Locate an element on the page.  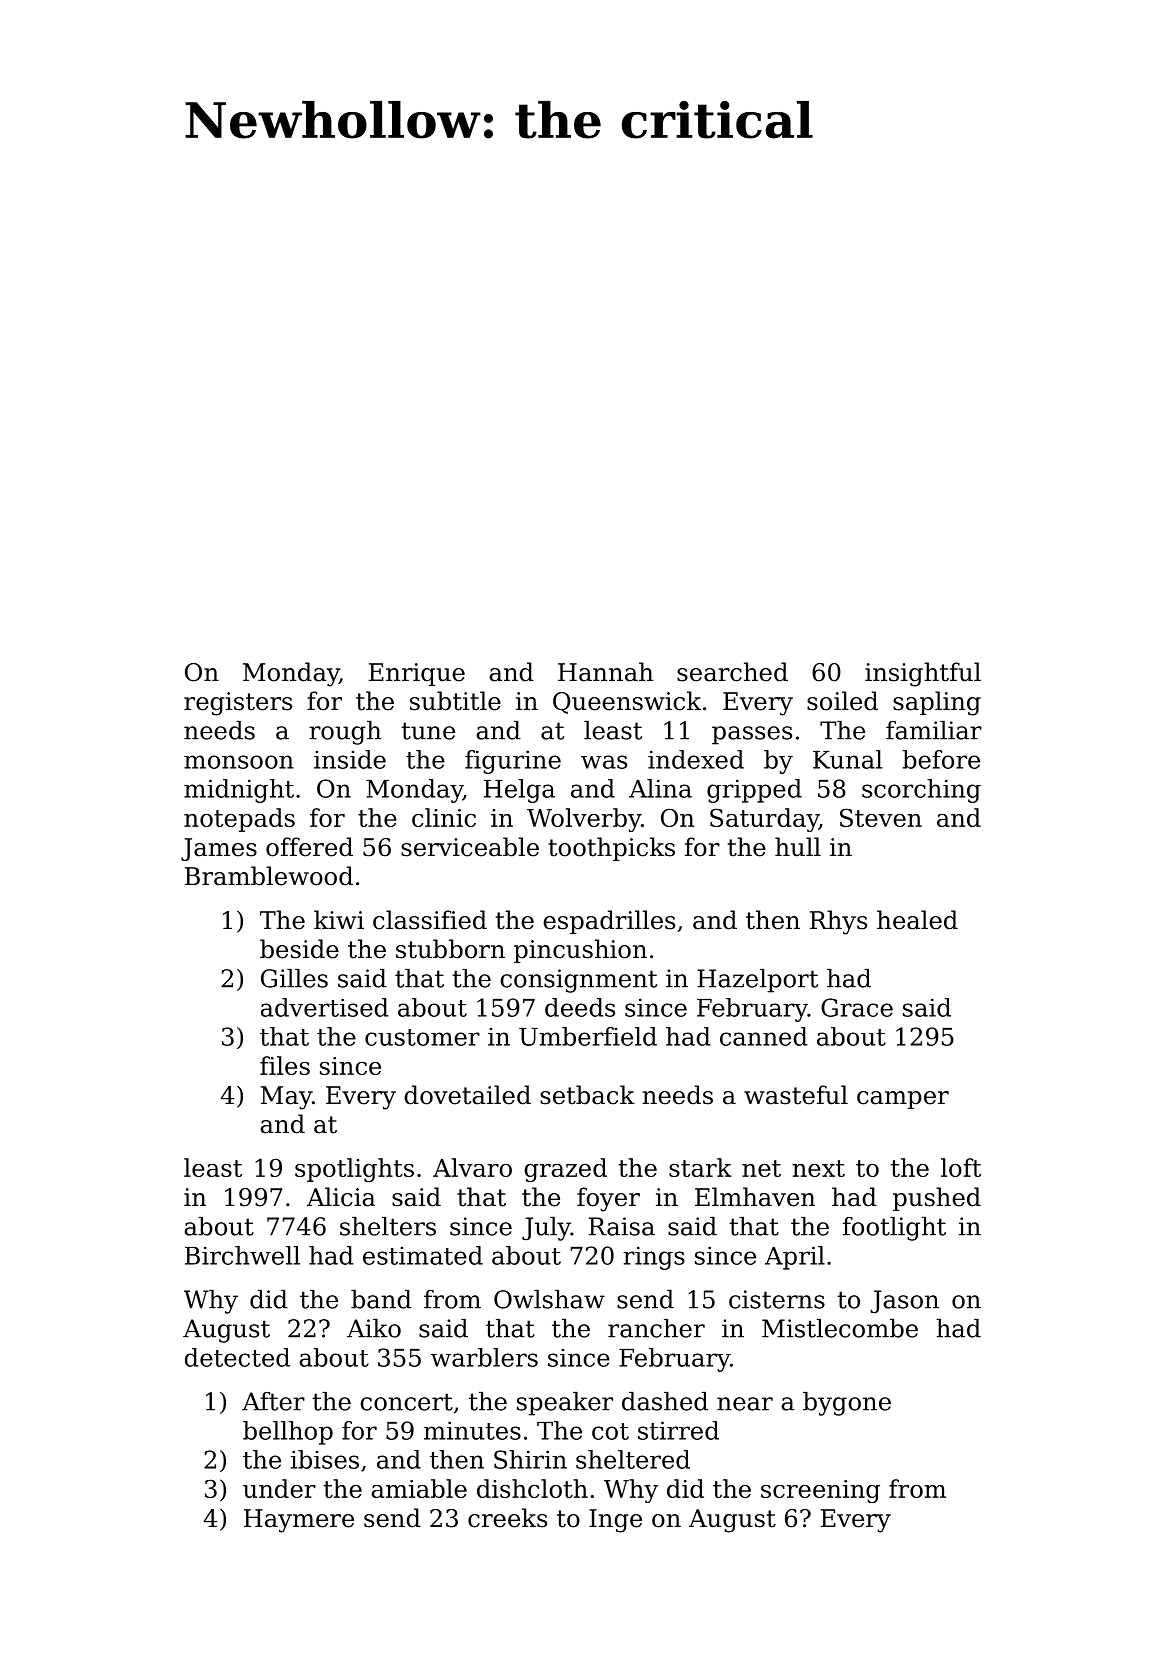
Haymere is located at coordinates (299, 1521).
